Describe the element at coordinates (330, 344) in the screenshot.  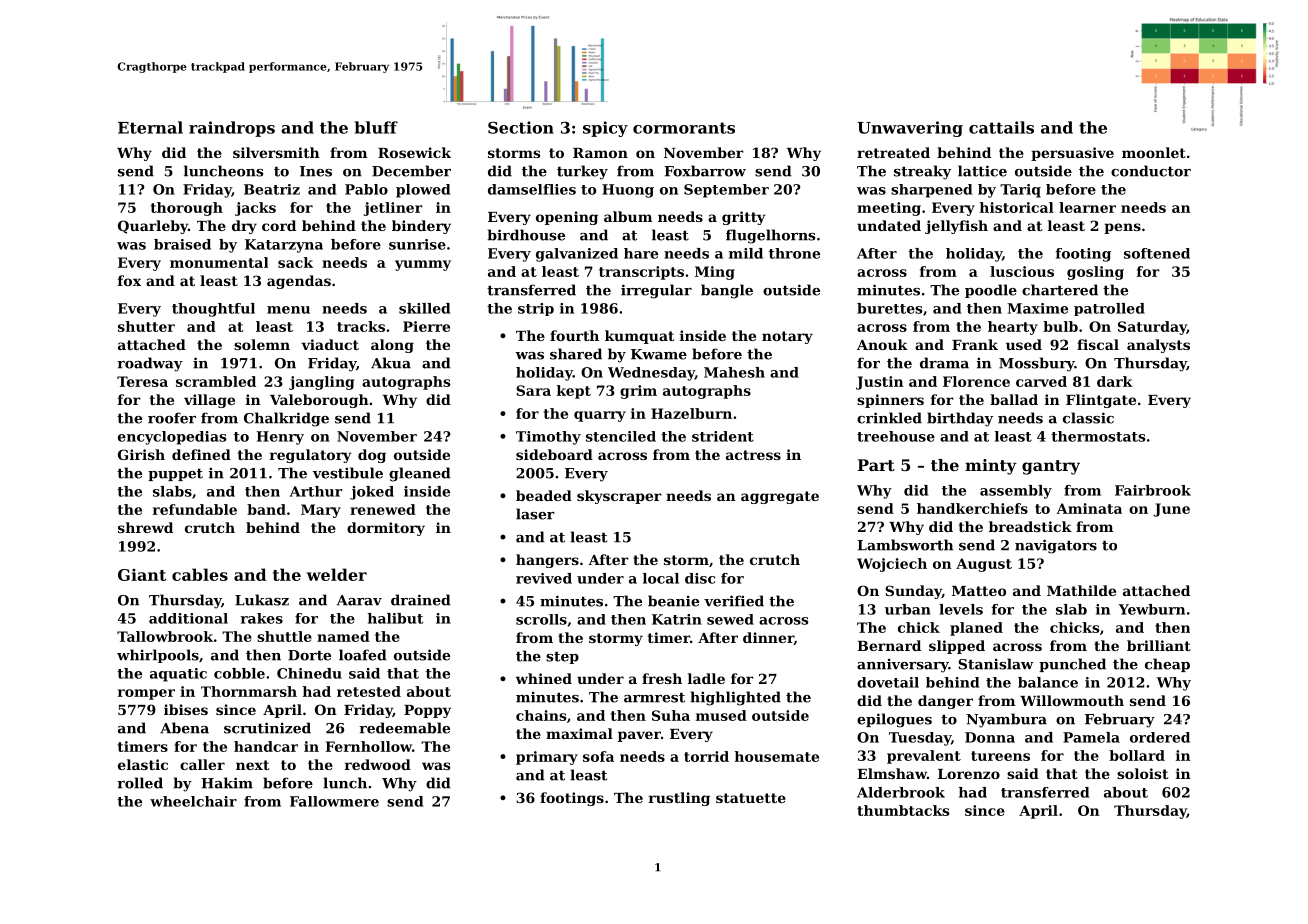
I see `viaduct` at that location.
